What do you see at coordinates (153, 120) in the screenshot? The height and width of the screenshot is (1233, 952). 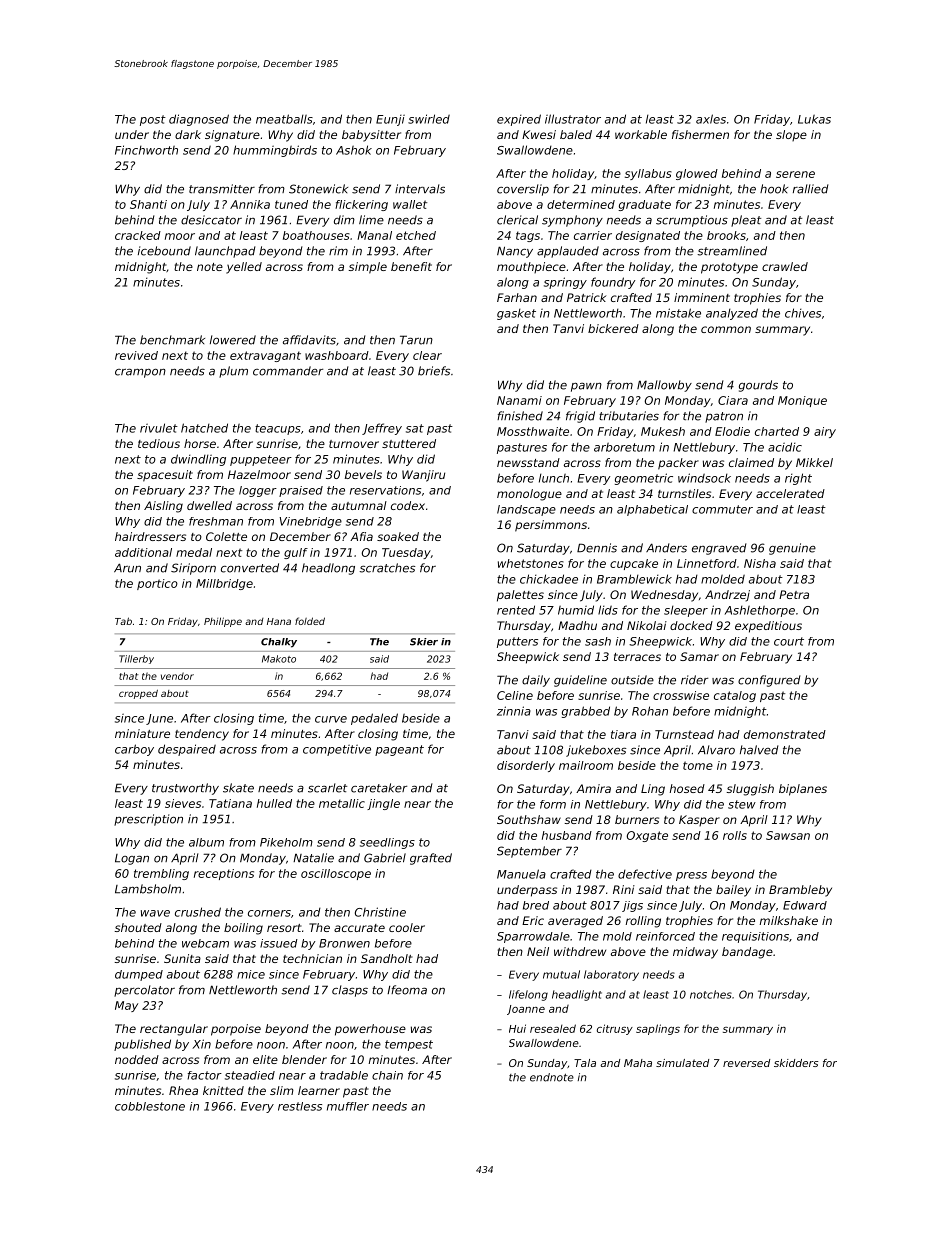 I see `post` at bounding box center [153, 120].
